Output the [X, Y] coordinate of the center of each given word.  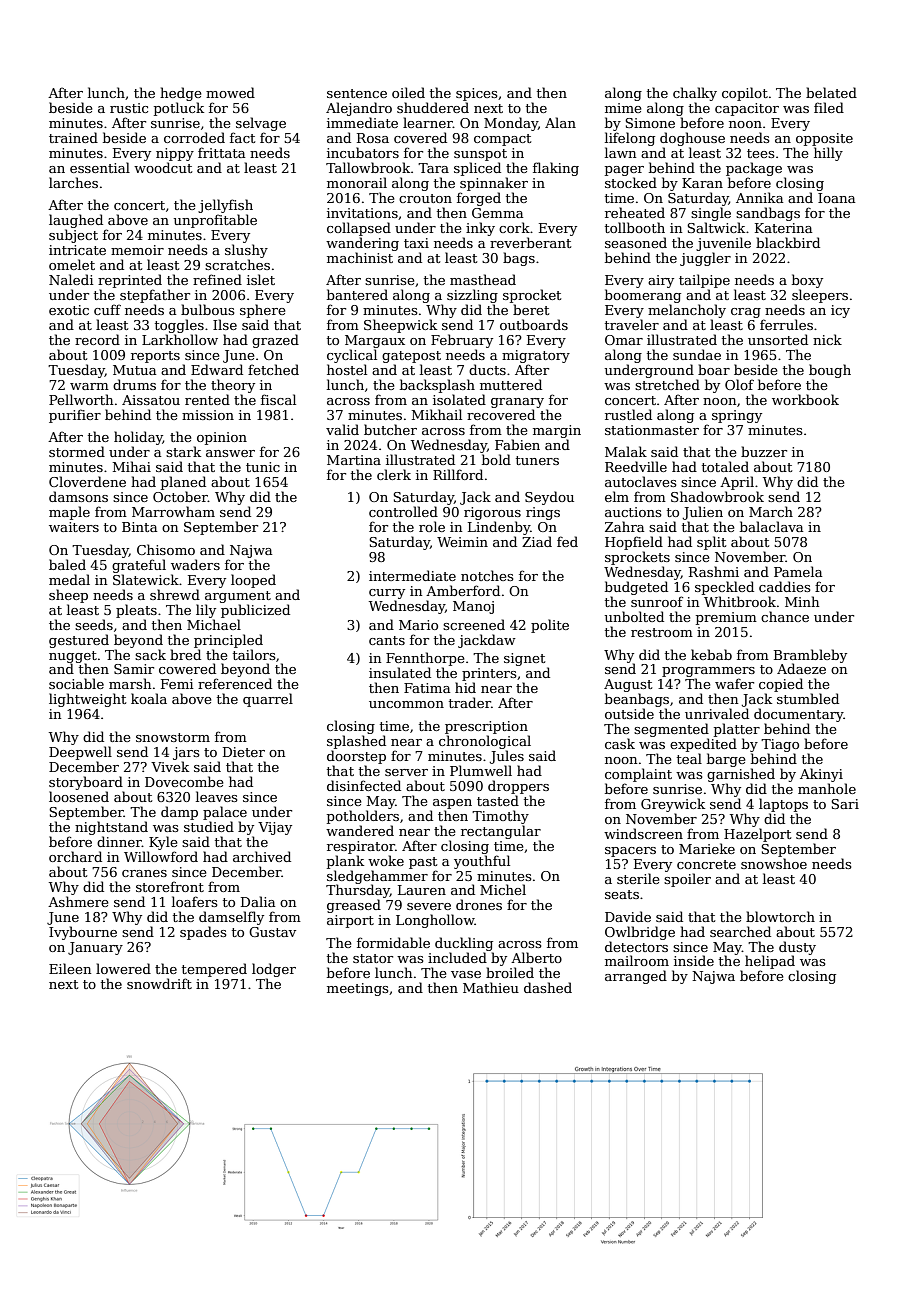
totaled [725, 466]
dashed [548, 987]
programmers [708, 672]
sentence [357, 93]
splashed [356, 742]
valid [342, 429]
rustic [129, 108]
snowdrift [159, 983]
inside [694, 960]
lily [206, 611]
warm [89, 386]
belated [831, 92]
